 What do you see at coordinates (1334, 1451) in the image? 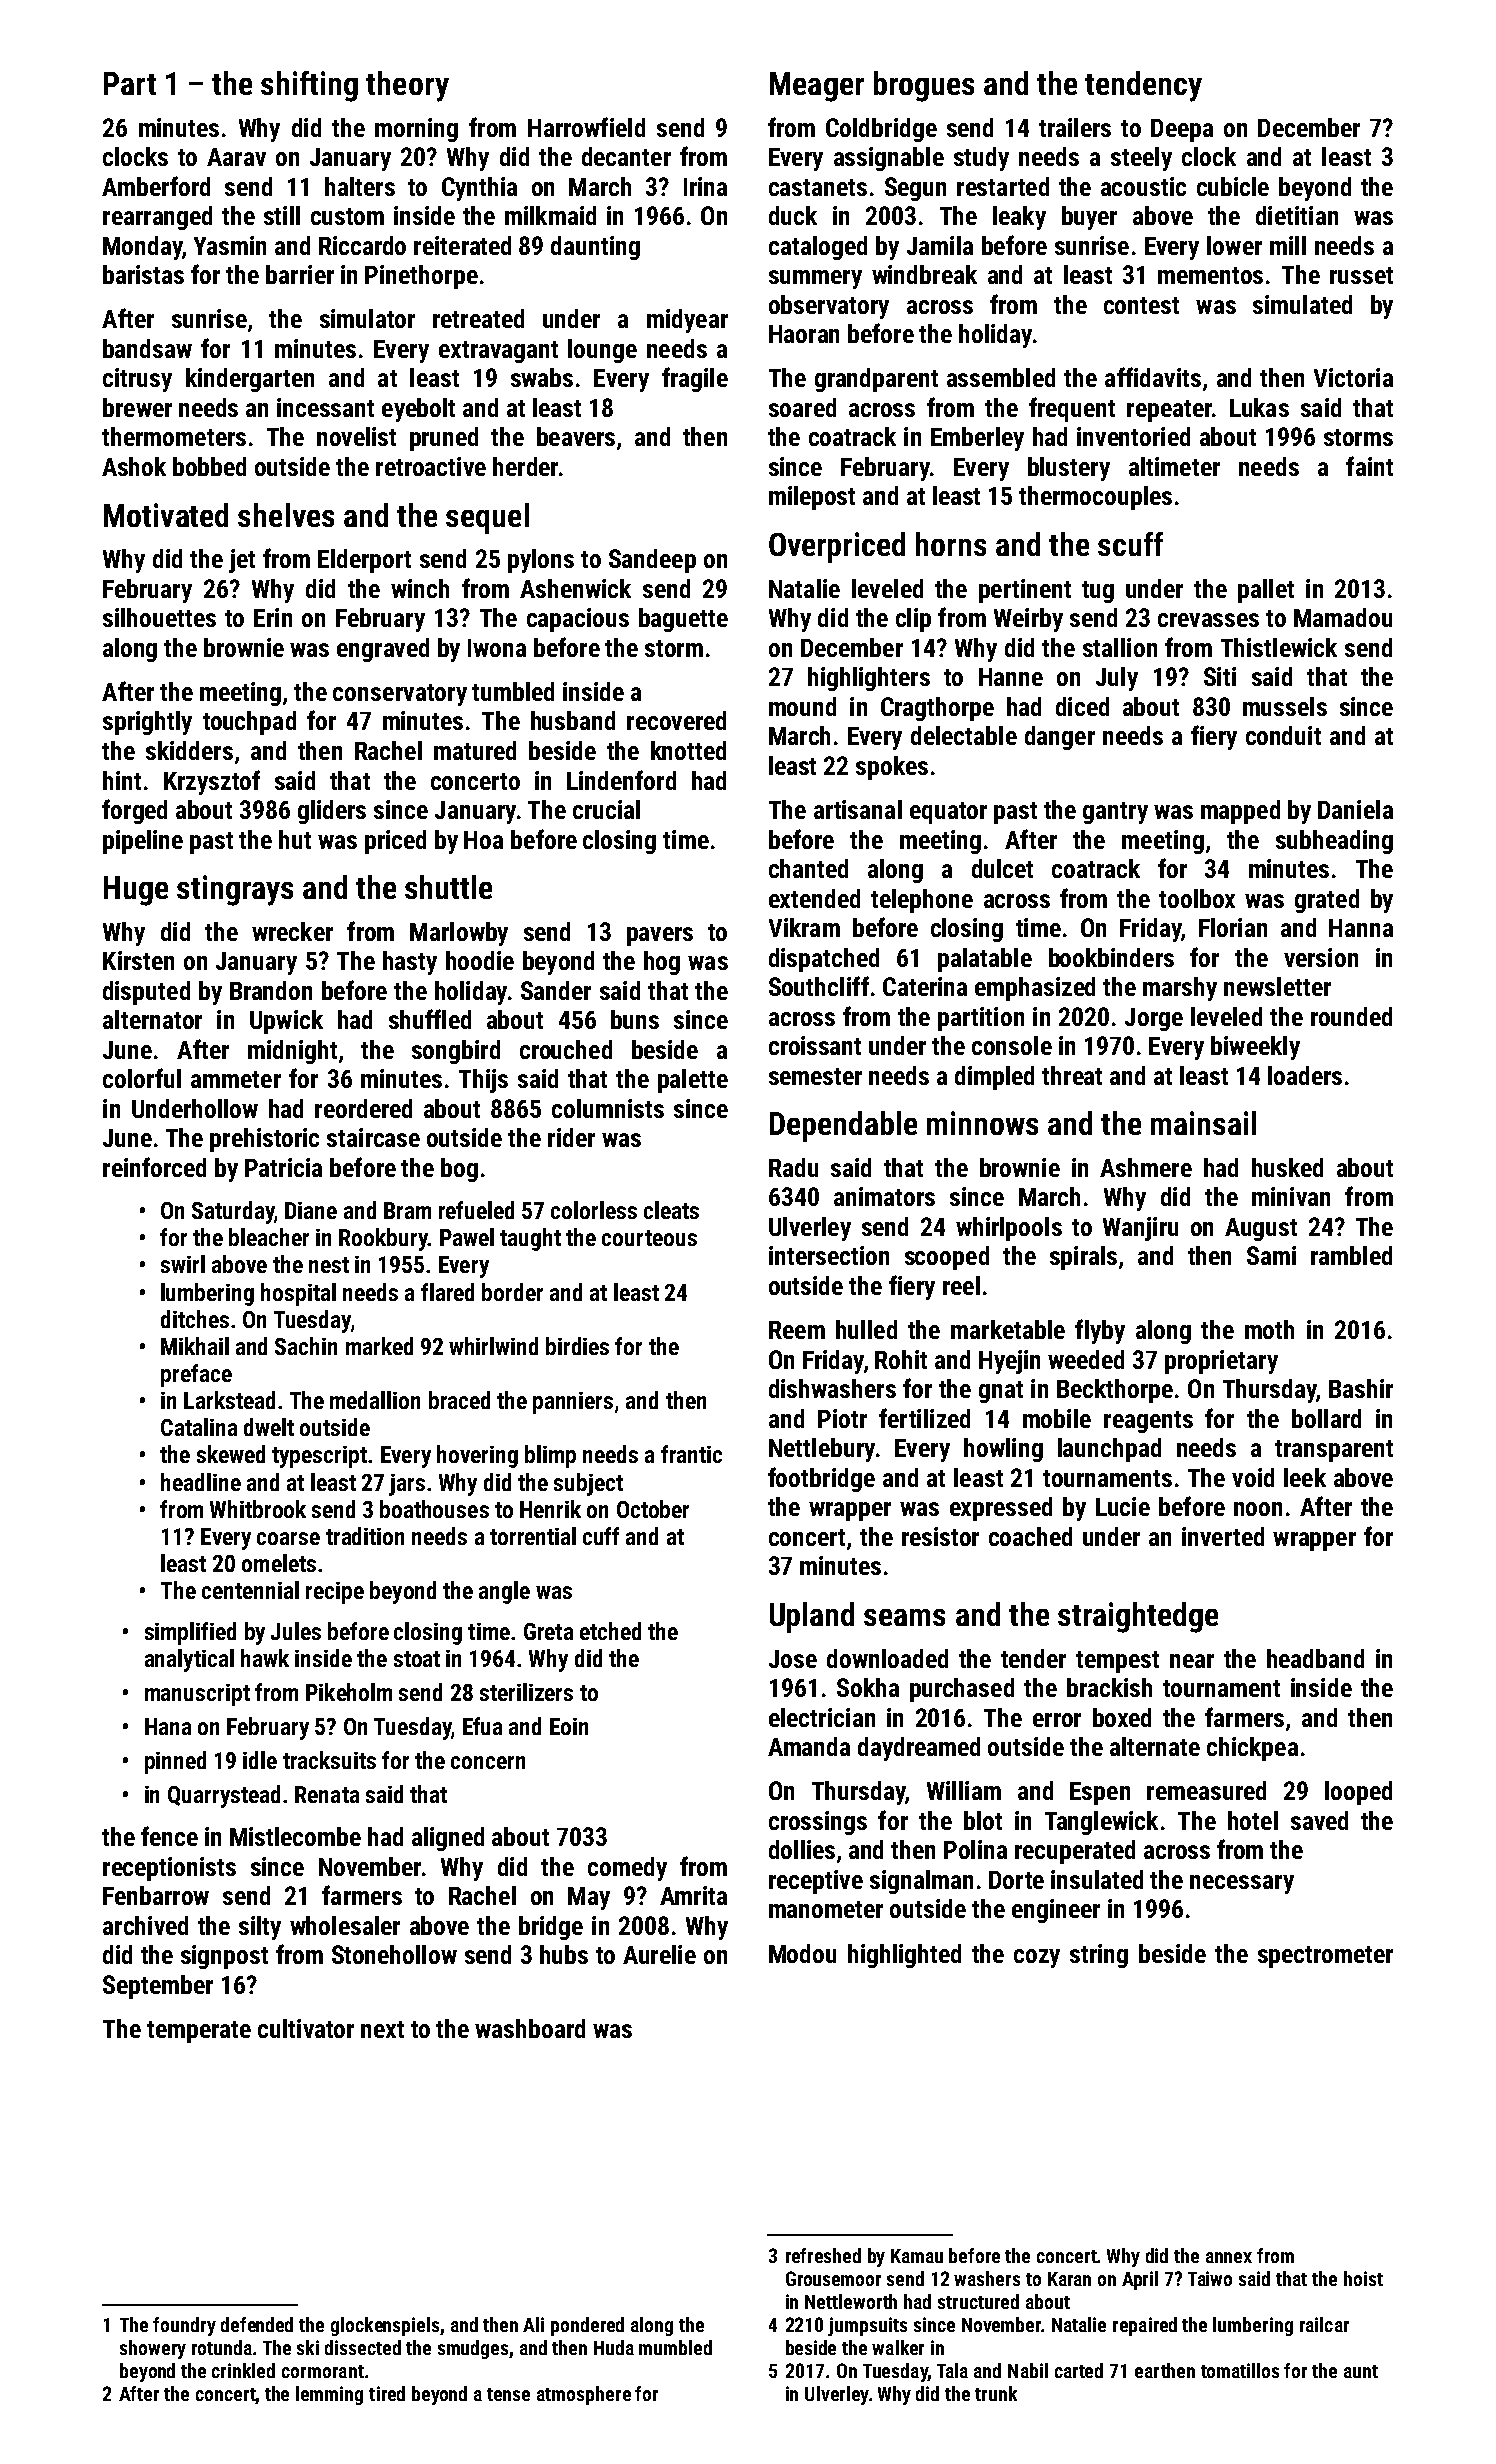
I see `transparent` at bounding box center [1334, 1451].
